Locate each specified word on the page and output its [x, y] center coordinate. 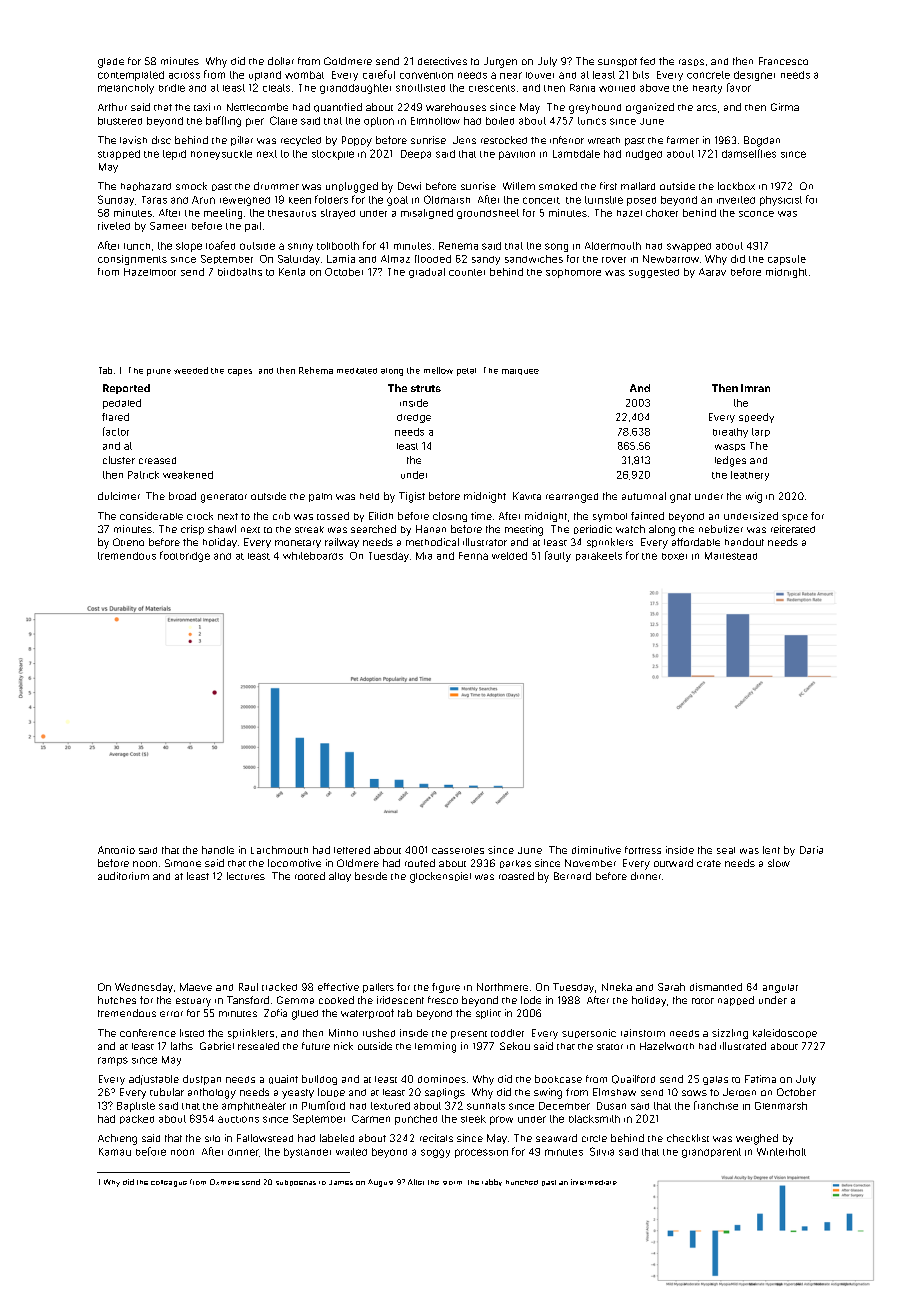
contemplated [131, 76]
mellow [438, 370]
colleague [169, 1183]
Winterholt [781, 1152]
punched [416, 1120]
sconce [756, 214]
